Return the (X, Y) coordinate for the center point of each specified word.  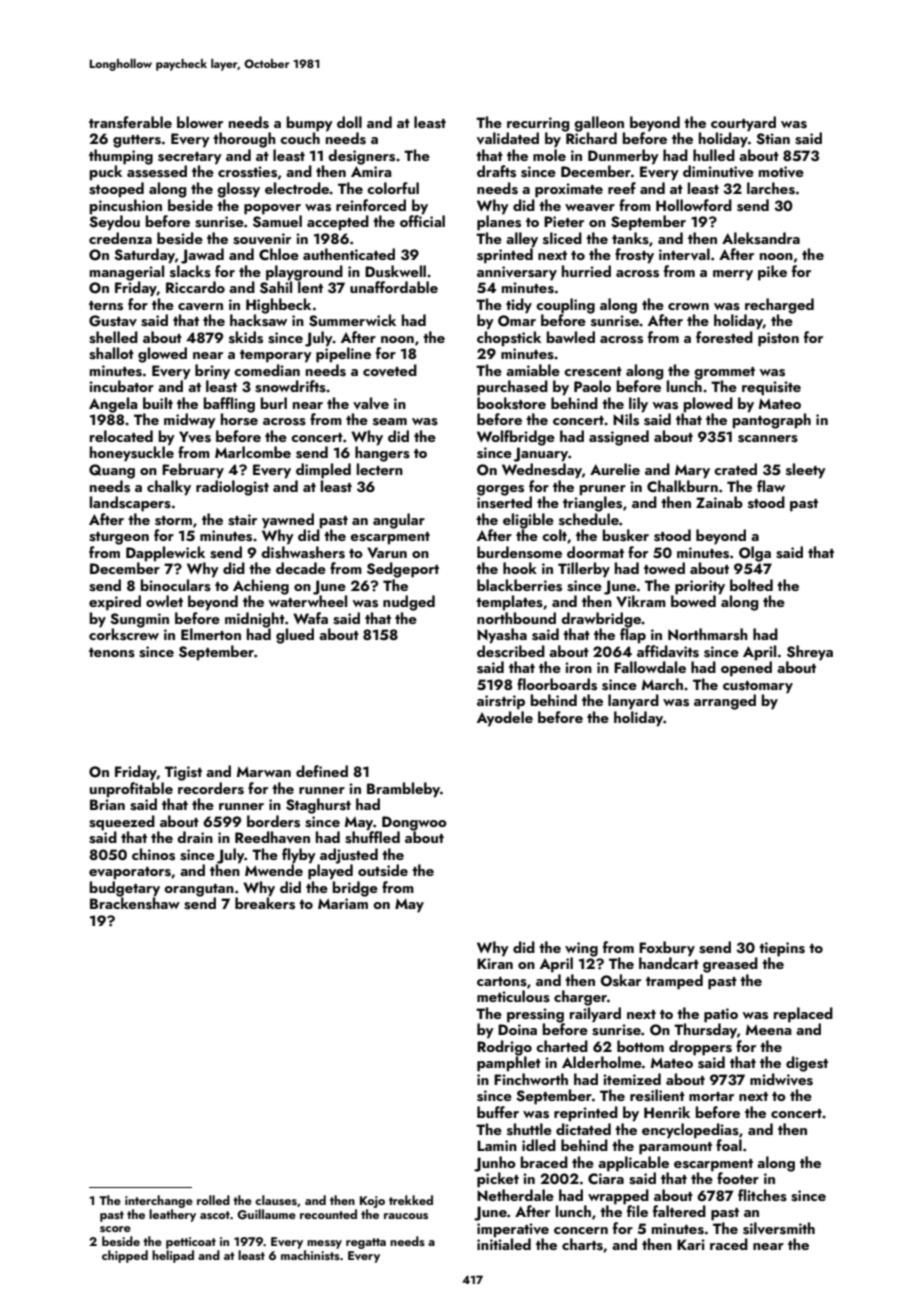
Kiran (495, 963)
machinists (310, 1255)
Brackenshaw (135, 903)
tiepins (782, 949)
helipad (173, 1256)
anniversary (517, 273)
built (158, 403)
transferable (130, 122)
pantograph (772, 421)
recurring (538, 124)
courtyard (743, 124)
